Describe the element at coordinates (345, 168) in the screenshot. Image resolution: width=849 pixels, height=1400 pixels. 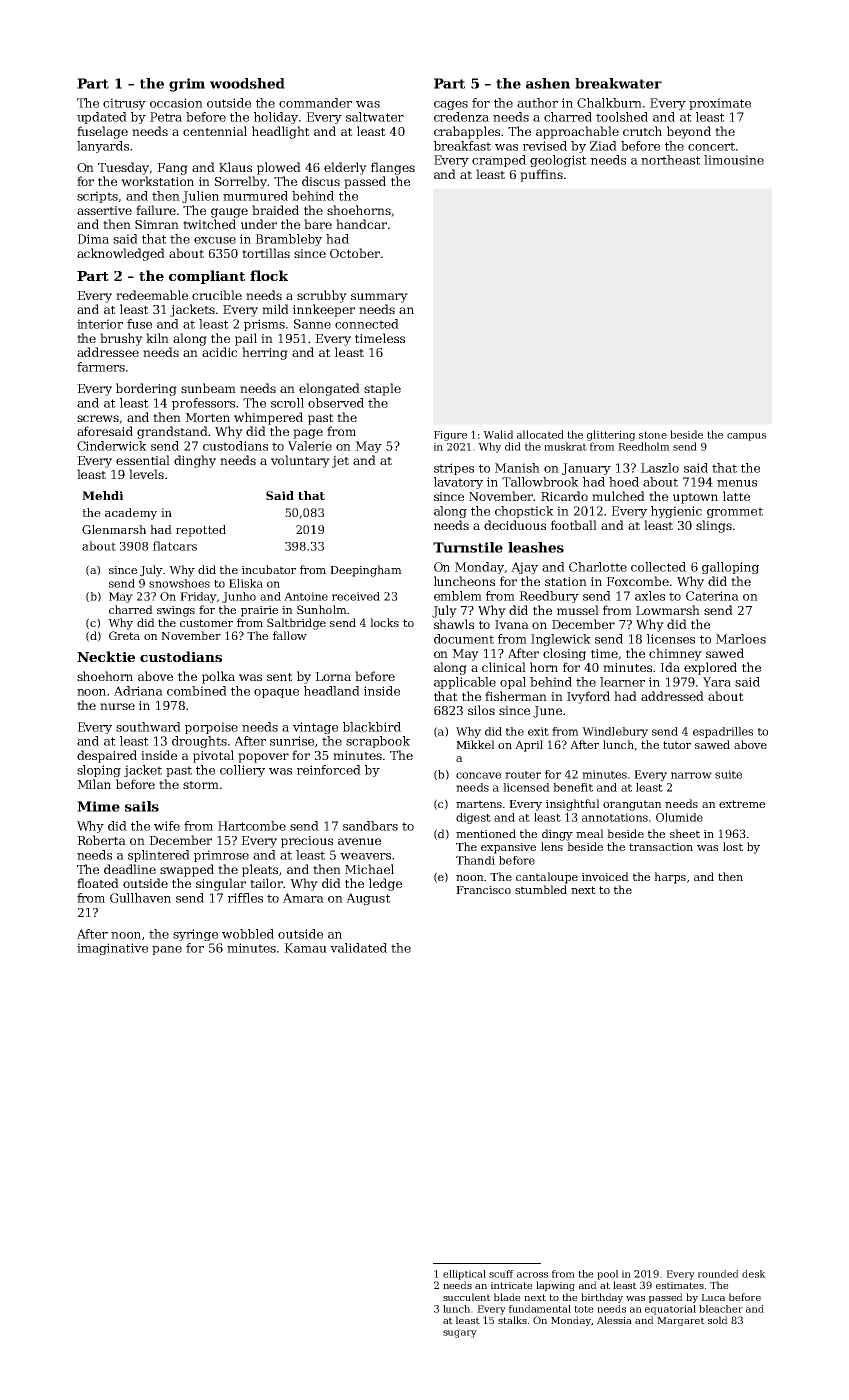
I see `elderly` at that location.
